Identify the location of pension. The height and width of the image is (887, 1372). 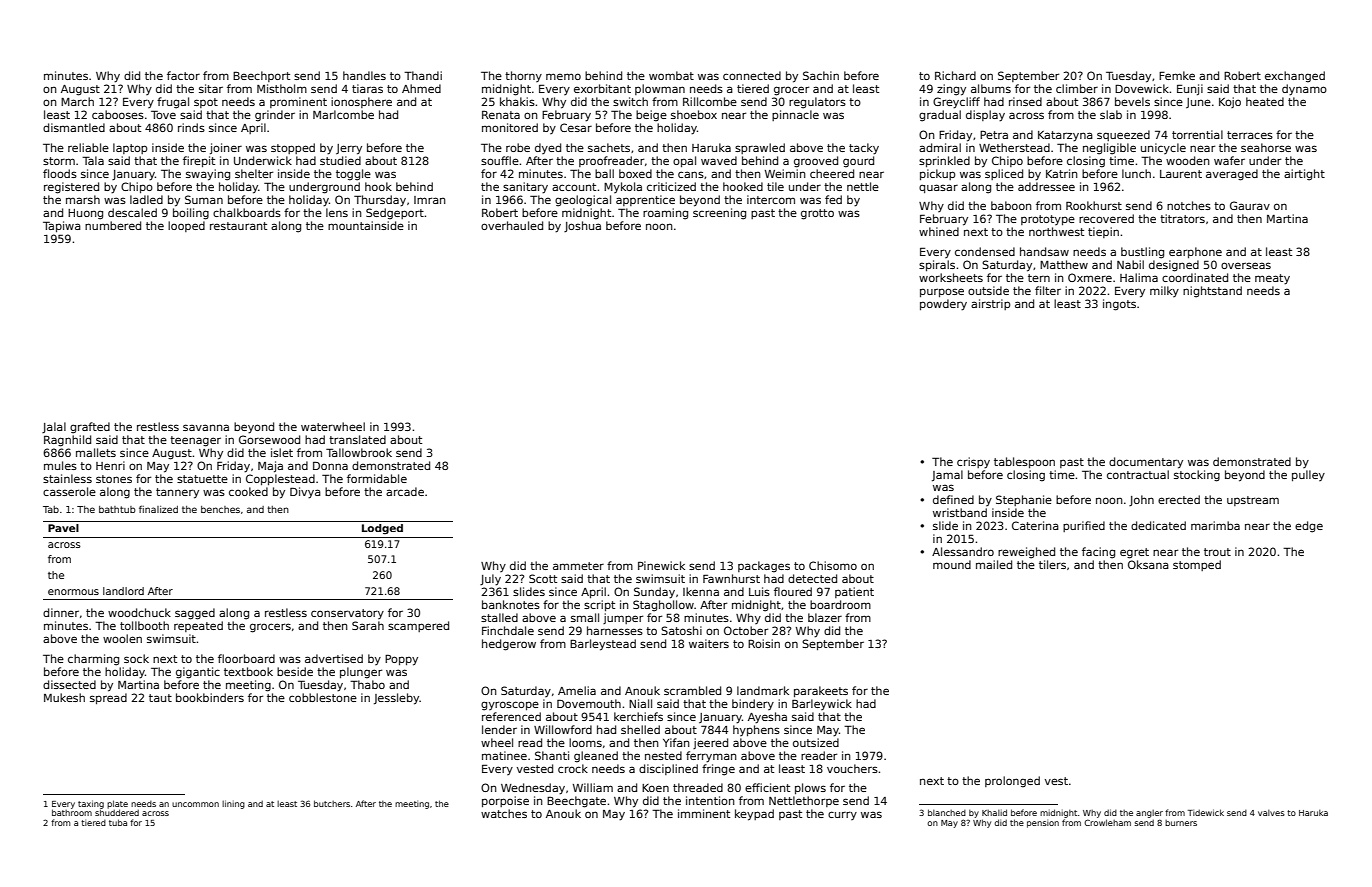
(1043, 824).
